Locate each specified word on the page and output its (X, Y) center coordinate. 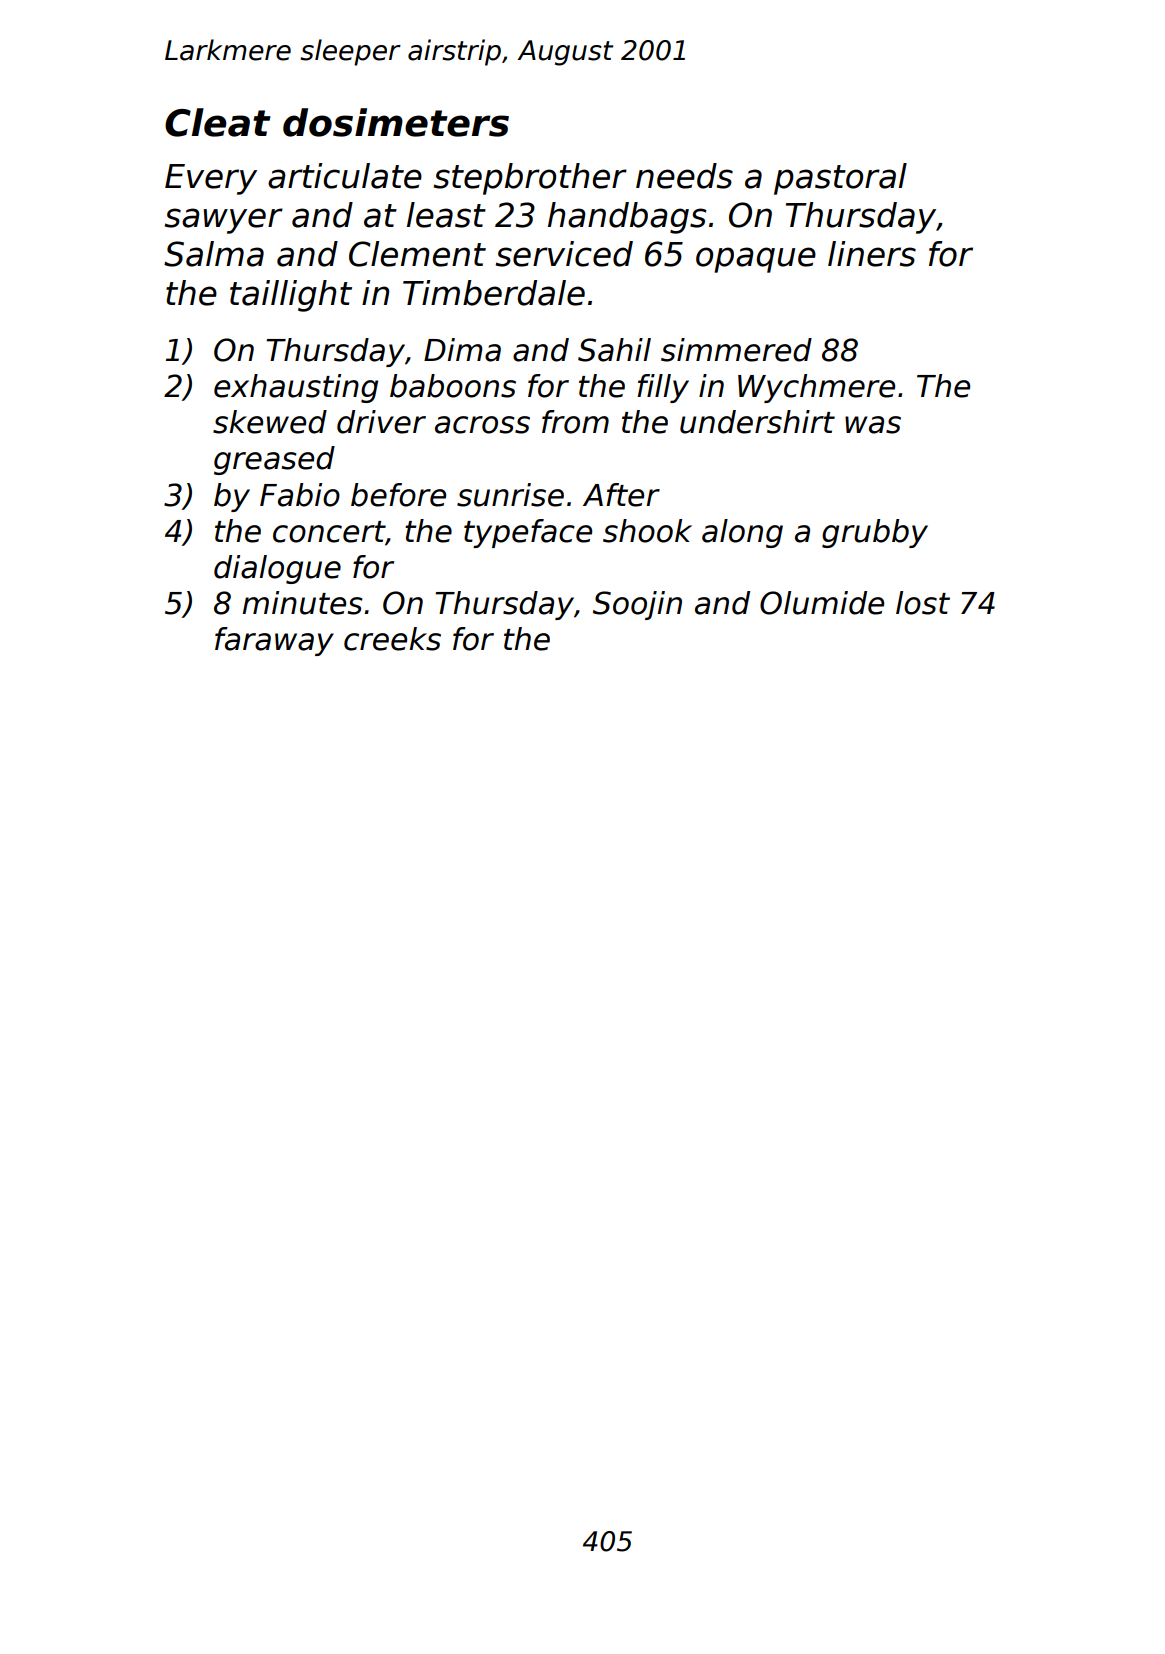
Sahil (614, 350)
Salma (214, 254)
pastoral (840, 179)
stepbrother (530, 179)
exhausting (296, 388)
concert (329, 532)
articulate (345, 176)
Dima (462, 350)
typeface (528, 533)
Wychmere (816, 388)
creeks (392, 639)
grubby (875, 533)
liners (872, 254)
